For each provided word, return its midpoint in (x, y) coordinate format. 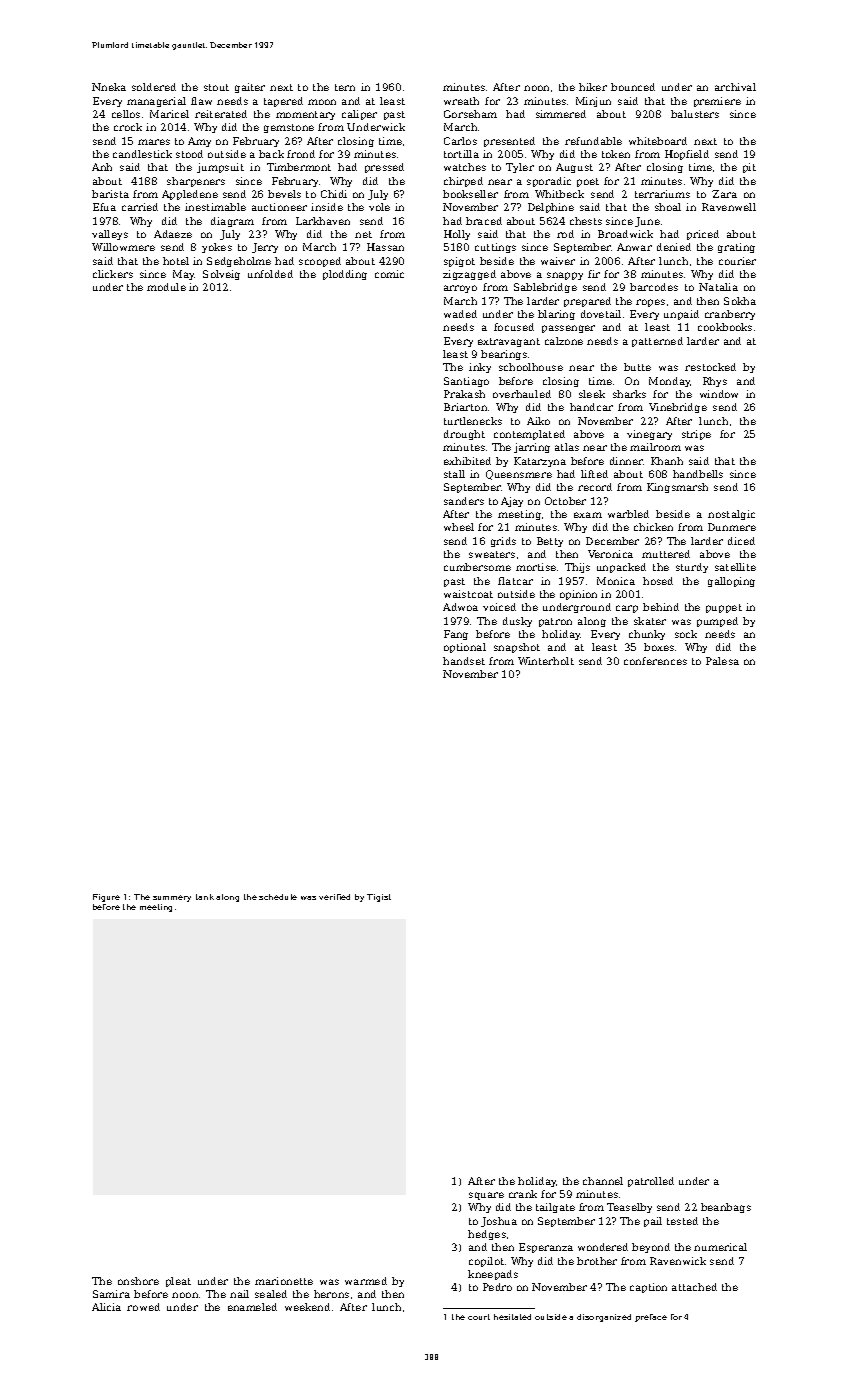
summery (172, 898)
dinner (627, 461)
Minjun (593, 102)
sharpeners (196, 182)
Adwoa (460, 607)
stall (454, 474)
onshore (138, 1281)
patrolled (651, 1182)
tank (205, 897)
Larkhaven (323, 221)
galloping (731, 582)
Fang (456, 635)
